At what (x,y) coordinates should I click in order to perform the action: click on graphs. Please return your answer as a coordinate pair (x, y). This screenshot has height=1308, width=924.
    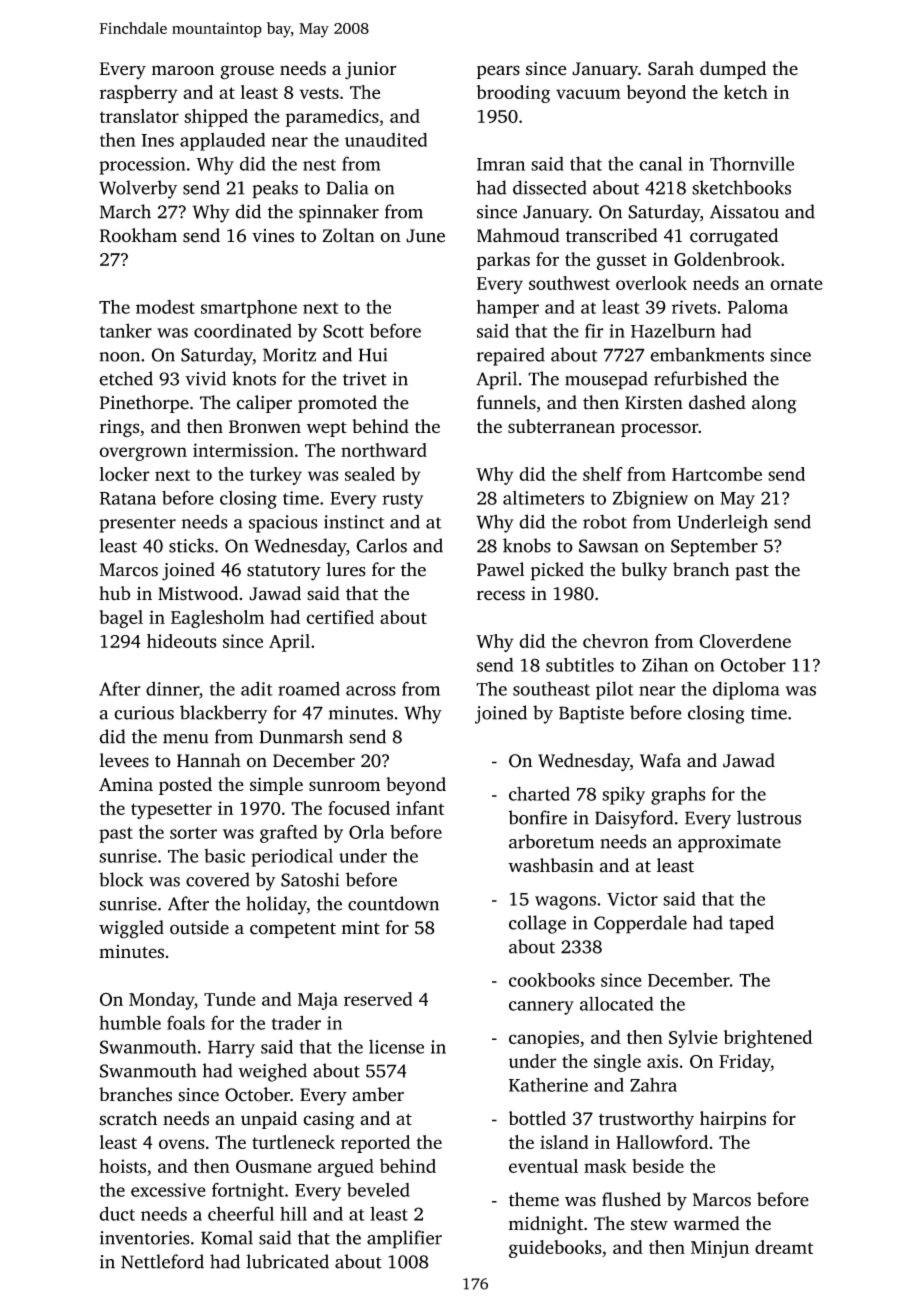
    Looking at the image, I should click on (678, 795).
